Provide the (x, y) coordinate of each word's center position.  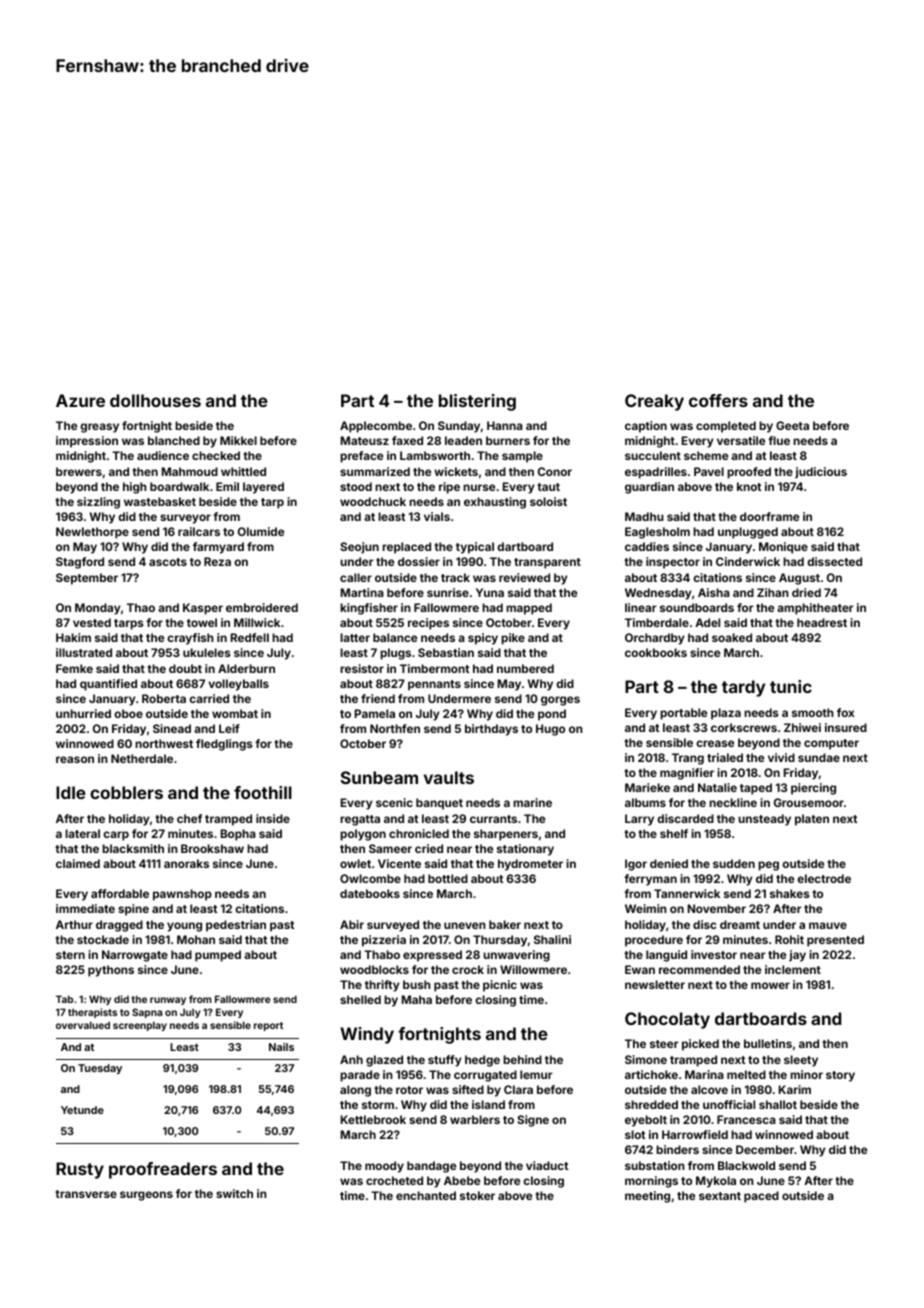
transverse (86, 1194)
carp (116, 836)
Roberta (164, 698)
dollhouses (155, 400)
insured (846, 727)
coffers (718, 400)
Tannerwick (687, 893)
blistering (477, 402)
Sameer (390, 848)
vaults (449, 777)
